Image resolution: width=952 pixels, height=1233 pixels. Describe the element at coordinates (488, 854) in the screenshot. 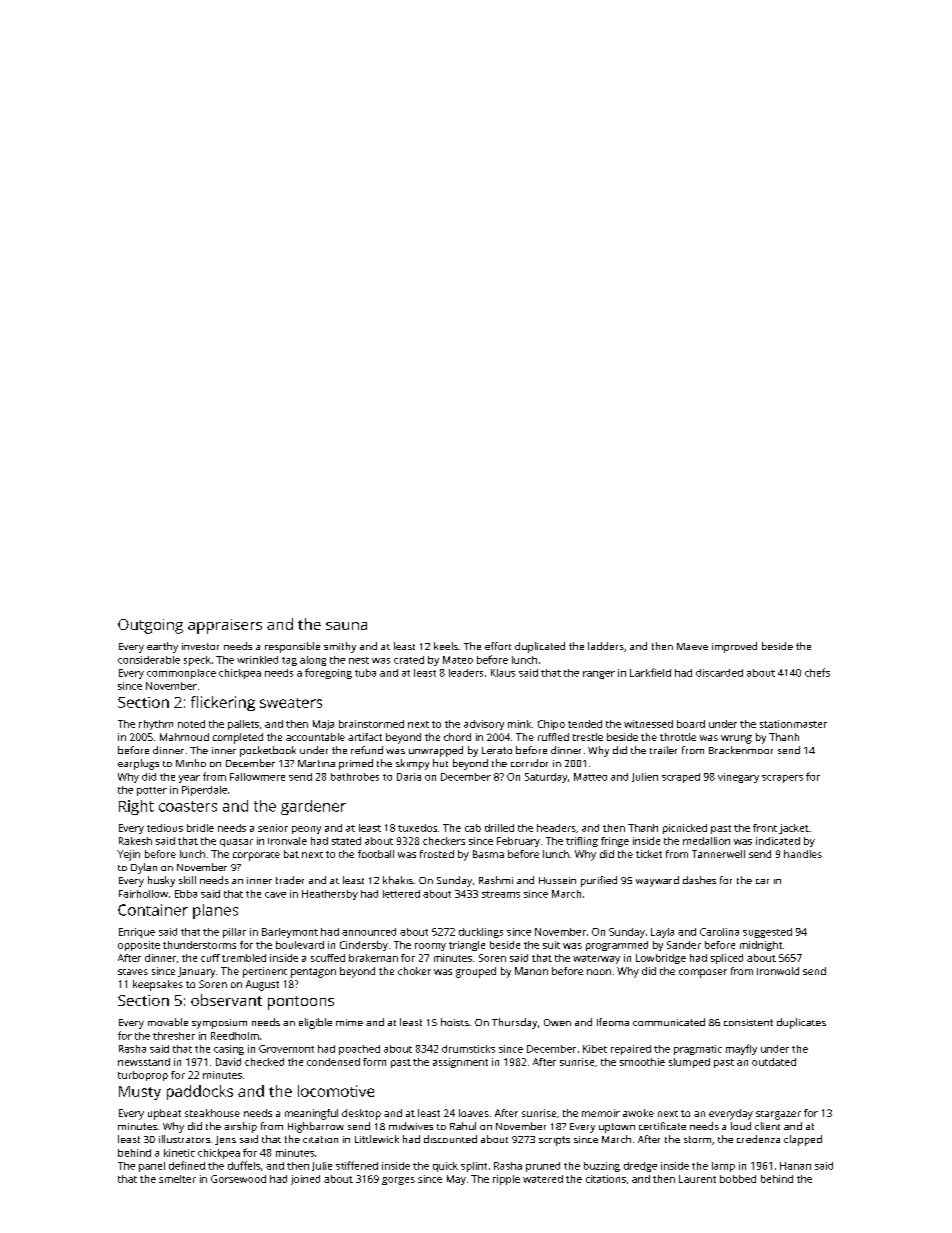

I see `Basma` at that location.
